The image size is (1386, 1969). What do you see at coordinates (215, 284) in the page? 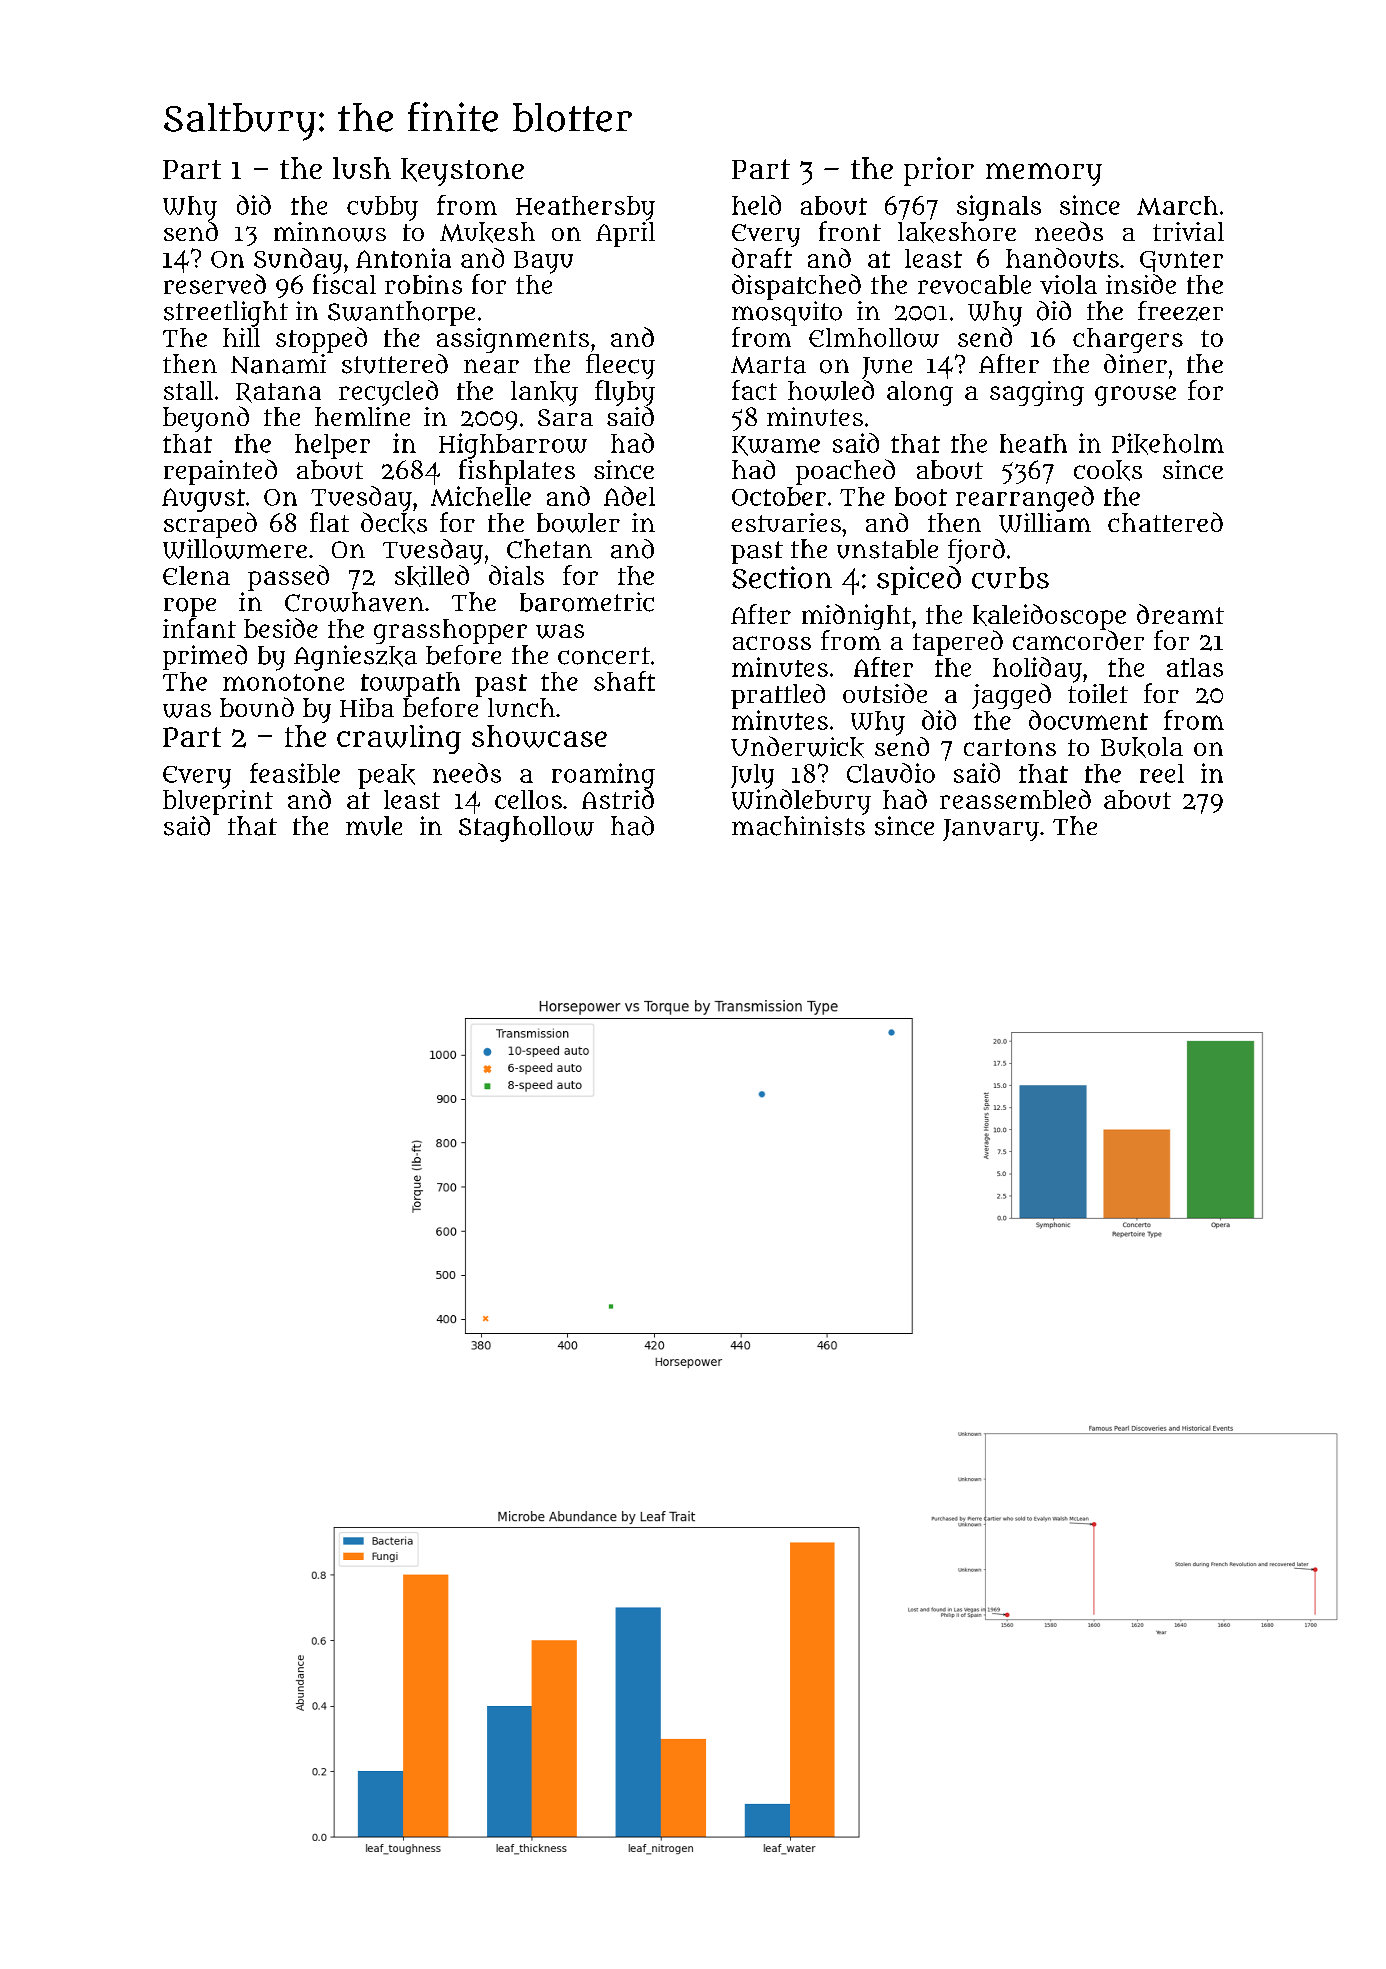
I see `reserved` at bounding box center [215, 284].
